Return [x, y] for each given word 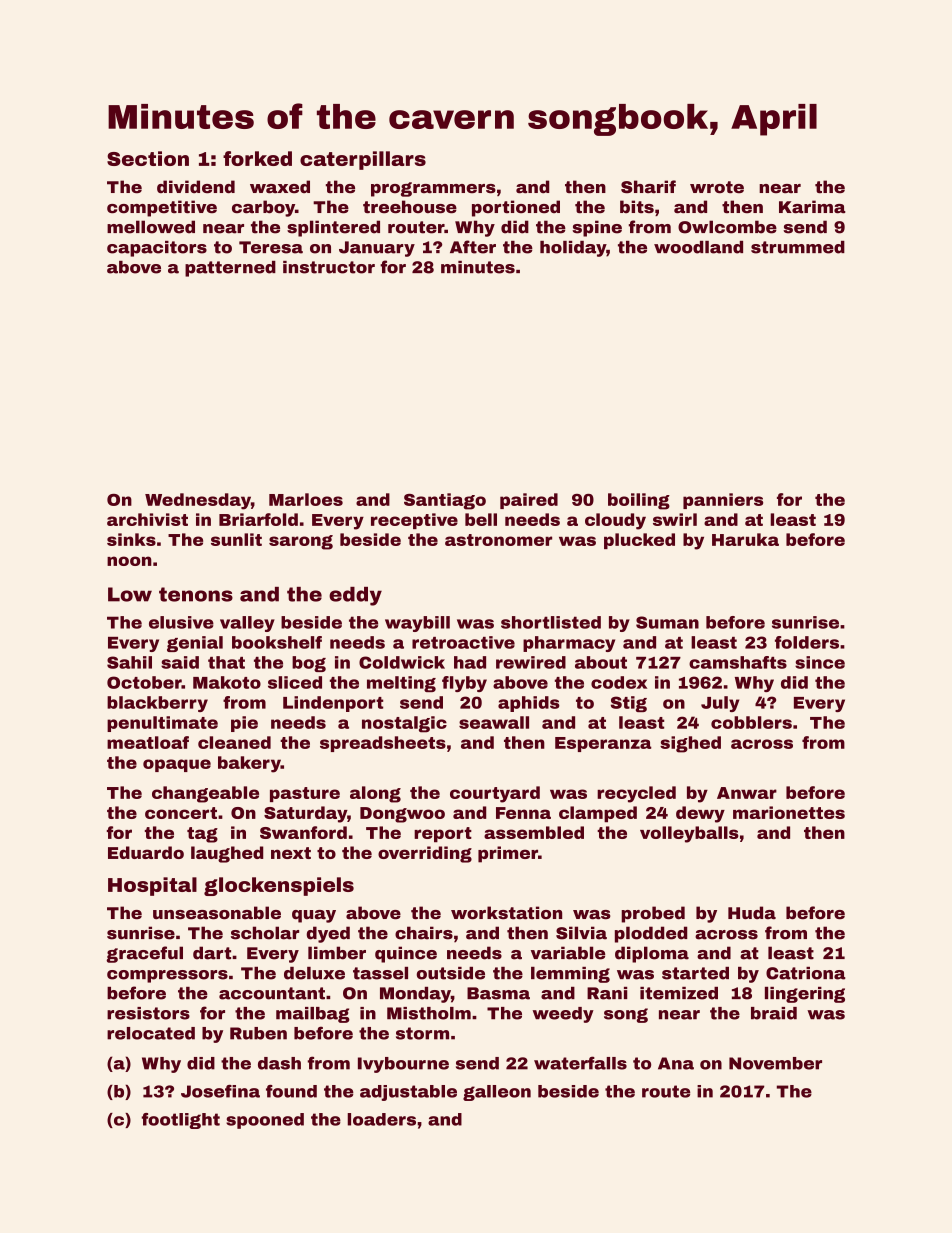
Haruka [745, 539]
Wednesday [198, 501]
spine [597, 228]
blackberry [157, 704]
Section [148, 158]
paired [529, 501]
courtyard [495, 794]
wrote [717, 187]
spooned [265, 1121]
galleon [497, 1093]
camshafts [738, 662]
